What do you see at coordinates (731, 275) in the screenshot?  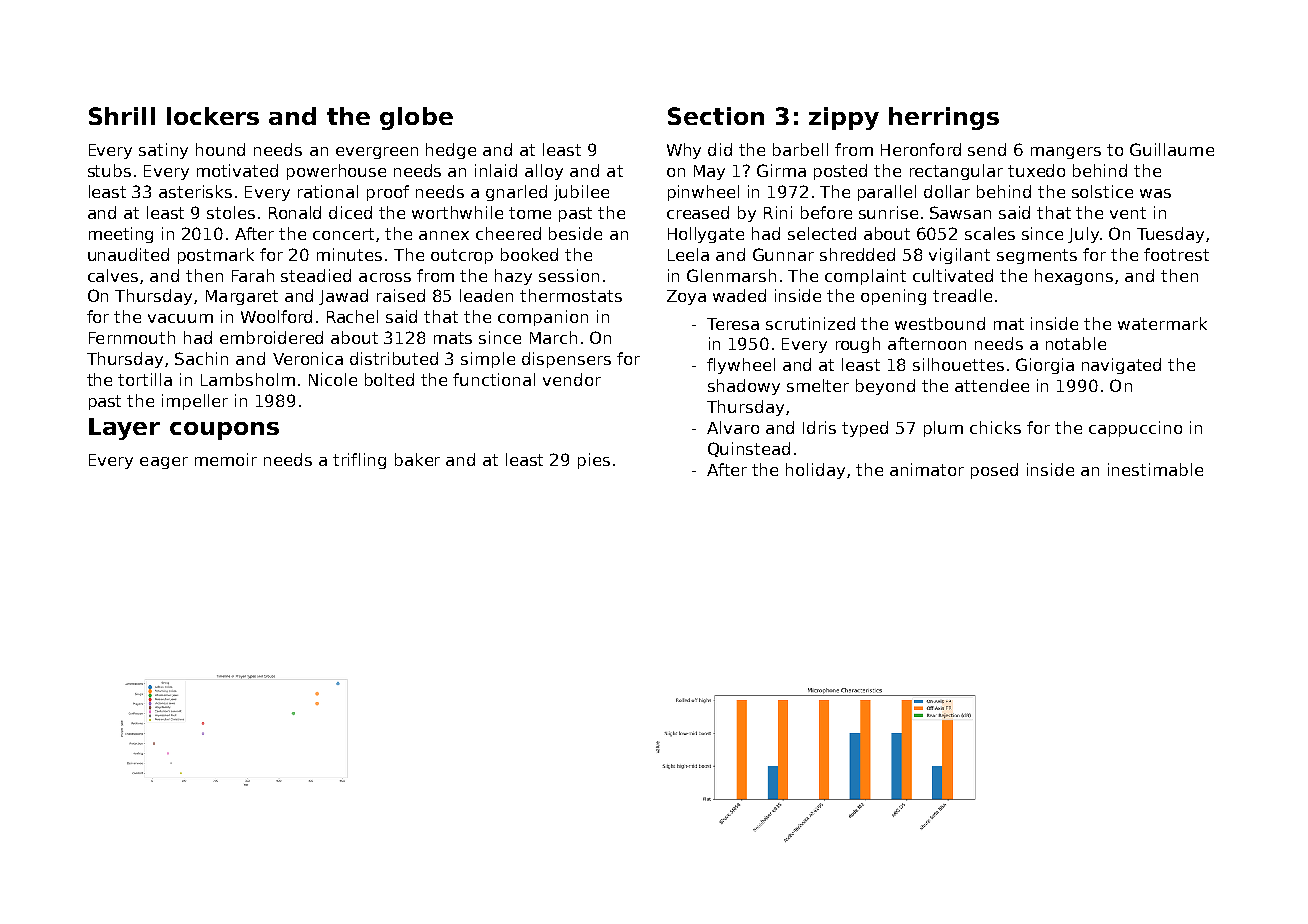 I see `Glenmarsh` at bounding box center [731, 275].
